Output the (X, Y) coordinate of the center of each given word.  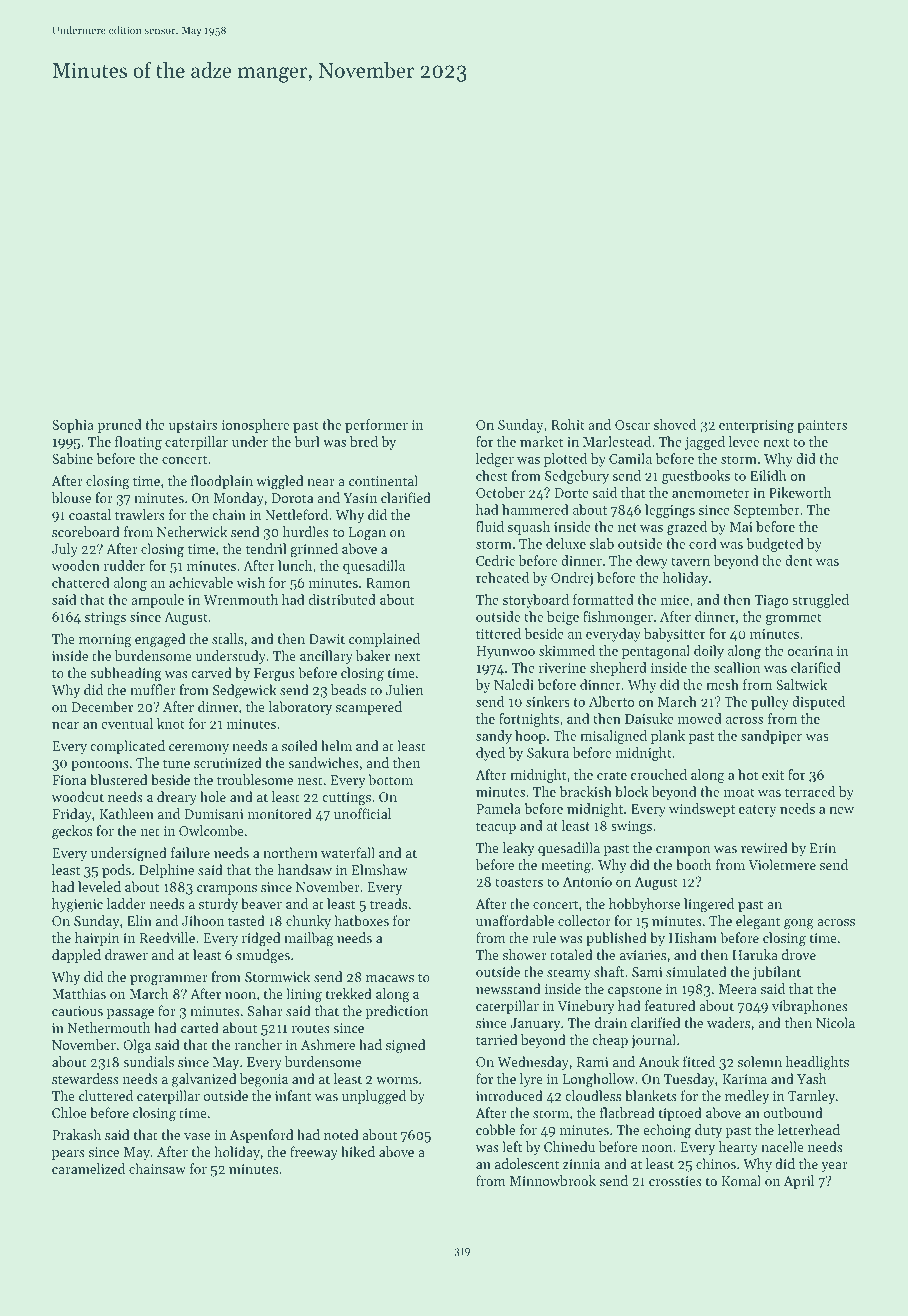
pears (68, 1155)
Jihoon (203, 920)
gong (799, 924)
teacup (496, 828)
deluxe (566, 543)
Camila (630, 458)
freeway (314, 1153)
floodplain (222, 482)
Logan (367, 533)
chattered (80, 582)
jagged (705, 443)
